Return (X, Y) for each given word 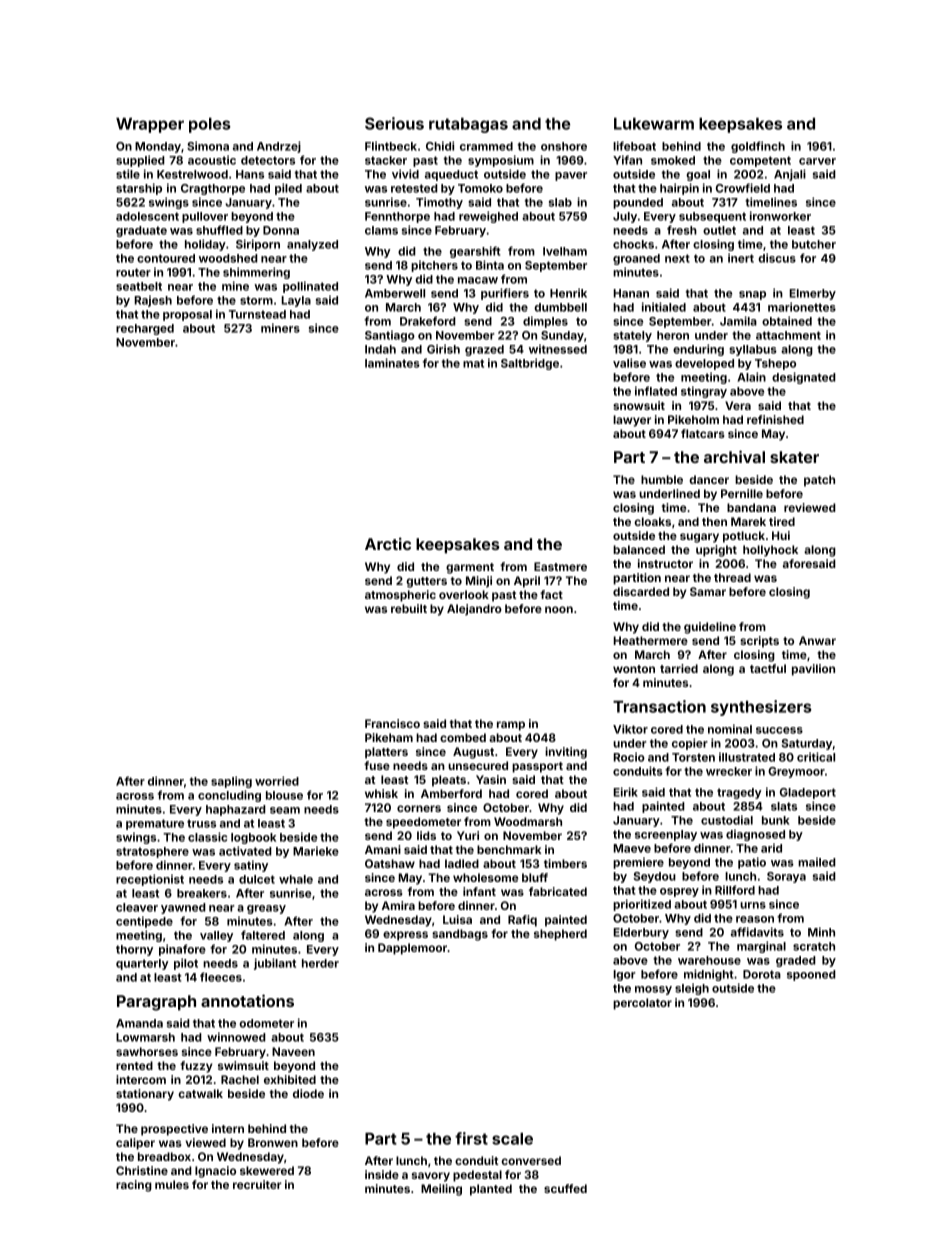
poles (210, 125)
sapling (231, 782)
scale (512, 1139)
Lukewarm (654, 124)
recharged (145, 329)
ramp (511, 726)
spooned (811, 975)
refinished (775, 419)
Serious (394, 123)
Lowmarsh (145, 1037)
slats (784, 806)
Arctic (388, 543)
